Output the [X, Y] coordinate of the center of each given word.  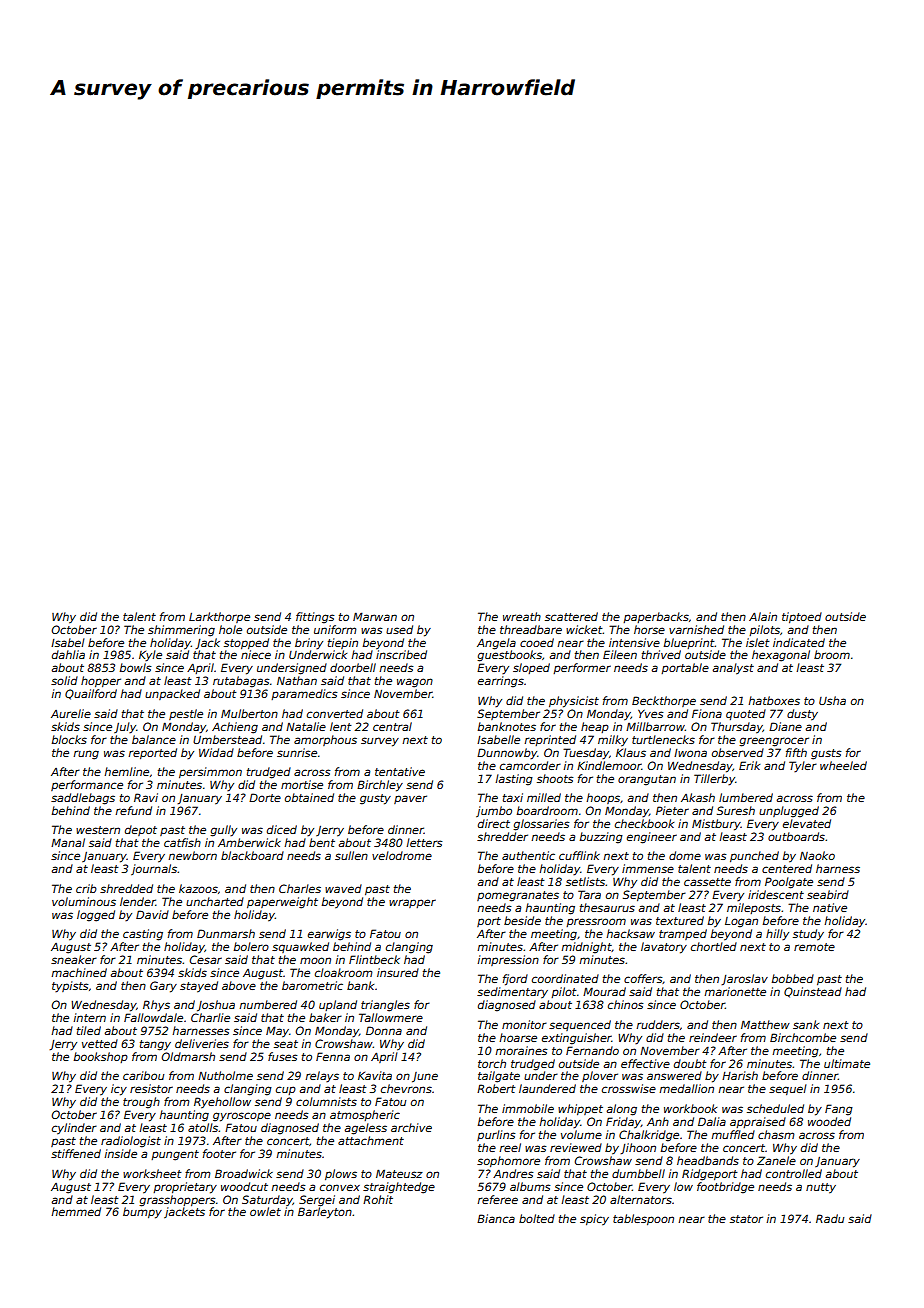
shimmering [181, 631]
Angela [496, 644]
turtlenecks [663, 739]
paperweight [282, 903]
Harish [740, 1075]
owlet [265, 1211]
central [392, 726]
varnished [696, 629]
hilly [777, 935]
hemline [126, 771]
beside [522, 920]
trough [141, 1103]
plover [600, 1076]
